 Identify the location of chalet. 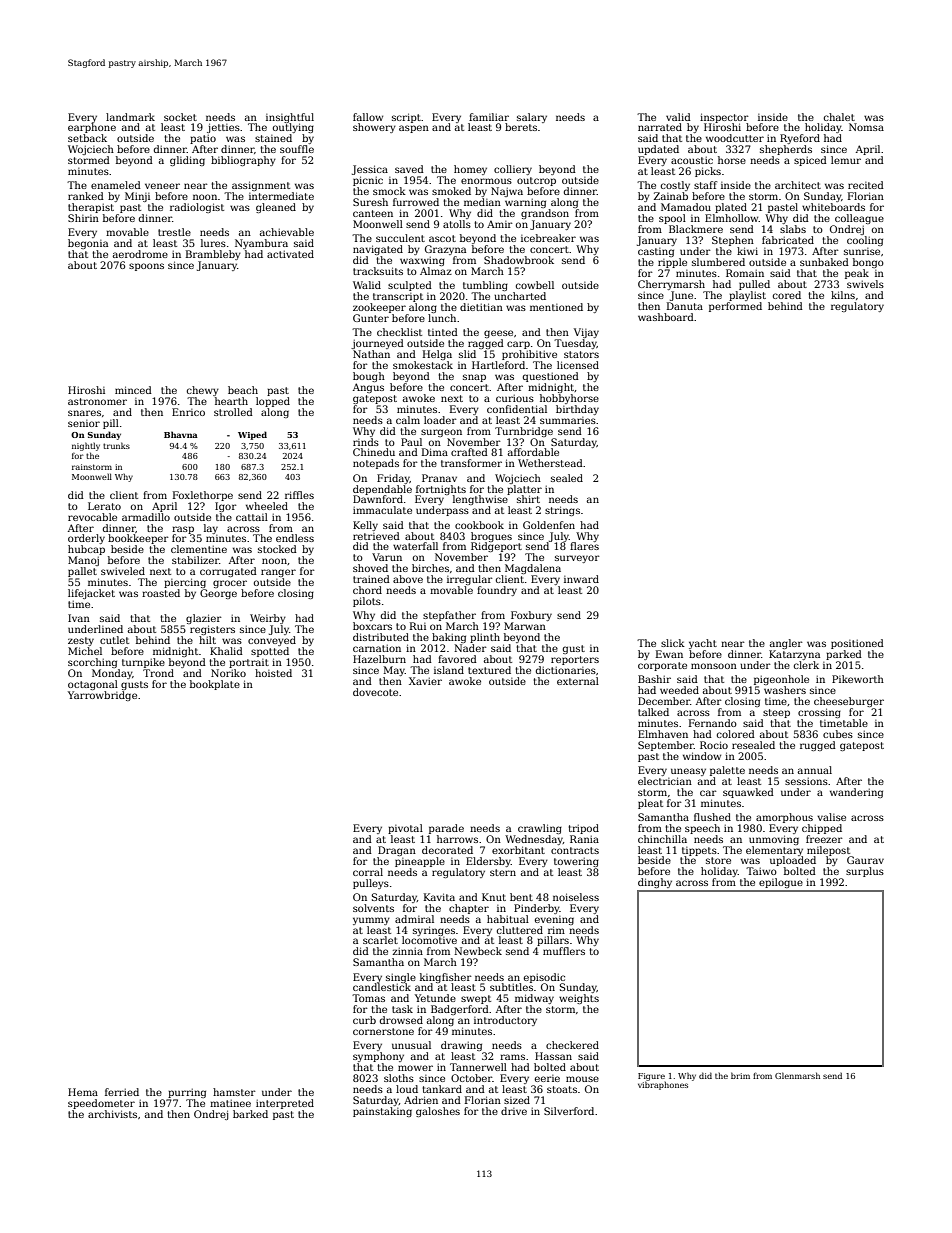
(839, 117).
